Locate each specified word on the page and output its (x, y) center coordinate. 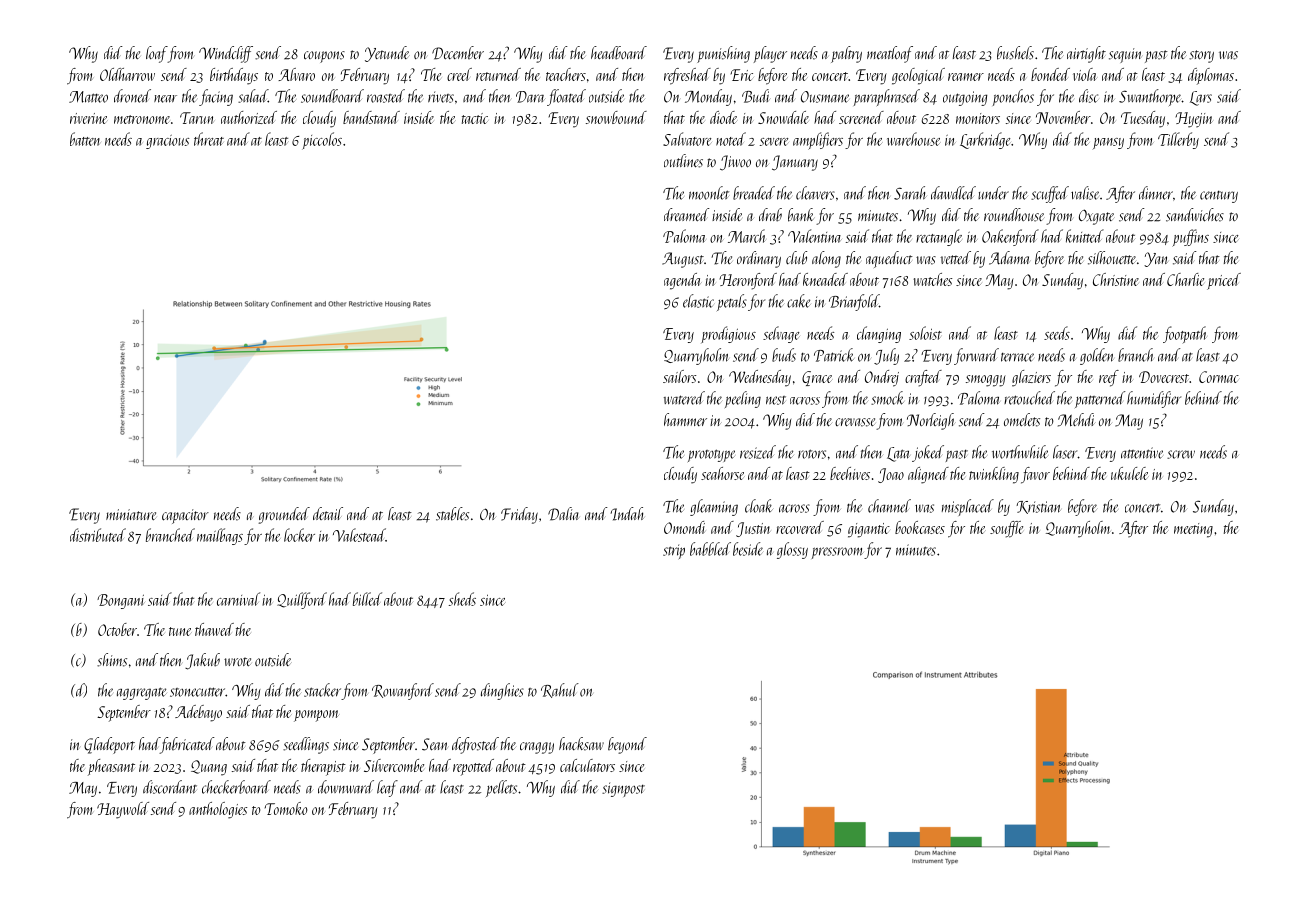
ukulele (1130, 473)
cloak (759, 506)
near (165, 99)
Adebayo (198, 713)
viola (1085, 74)
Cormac (1219, 377)
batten (85, 139)
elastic (698, 301)
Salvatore (687, 139)
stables (452, 514)
